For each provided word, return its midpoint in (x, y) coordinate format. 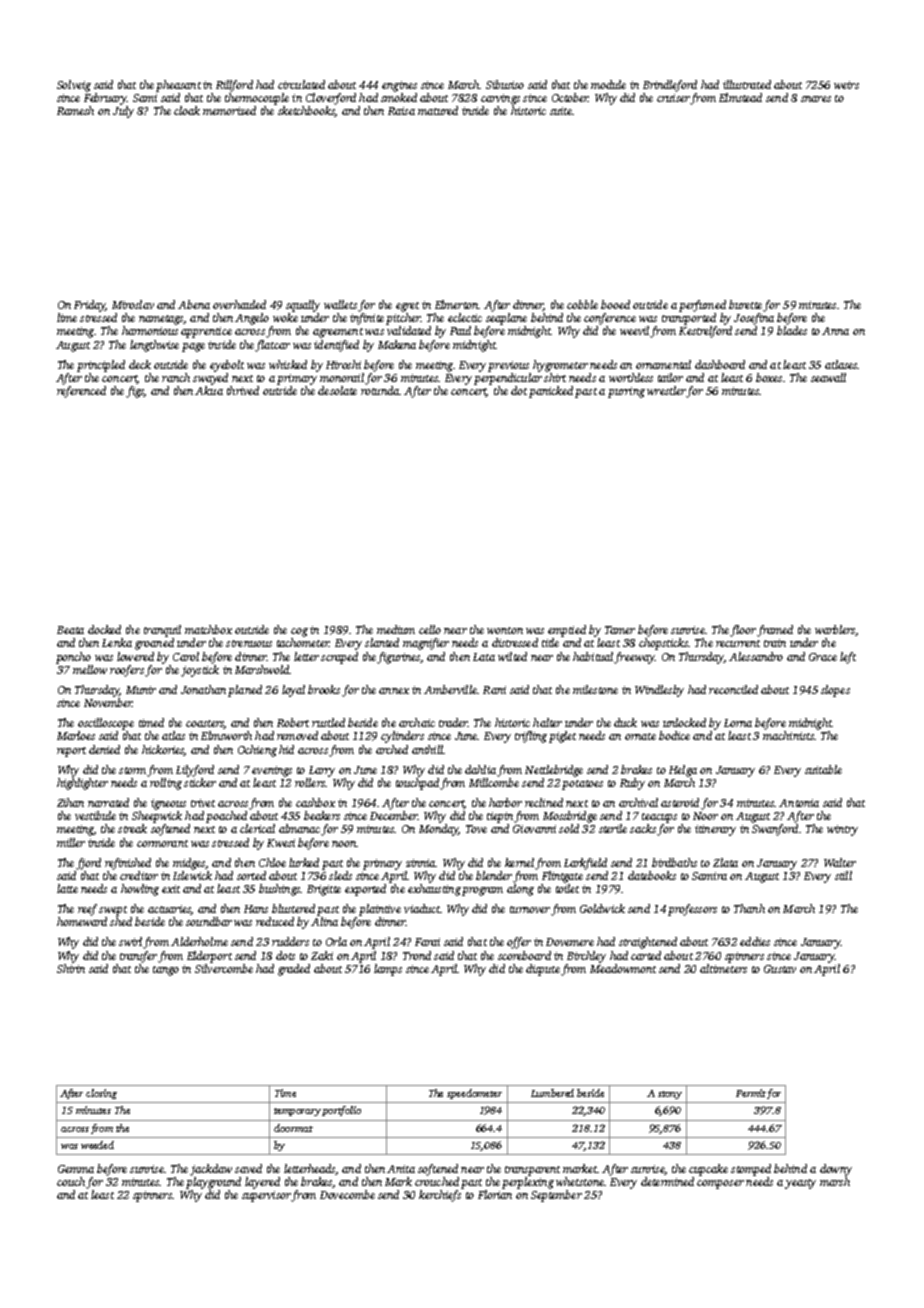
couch (71, 1181)
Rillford (234, 86)
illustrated (747, 84)
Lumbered (552, 1093)
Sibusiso (505, 84)
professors (692, 910)
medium (396, 629)
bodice (674, 735)
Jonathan (203, 689)
